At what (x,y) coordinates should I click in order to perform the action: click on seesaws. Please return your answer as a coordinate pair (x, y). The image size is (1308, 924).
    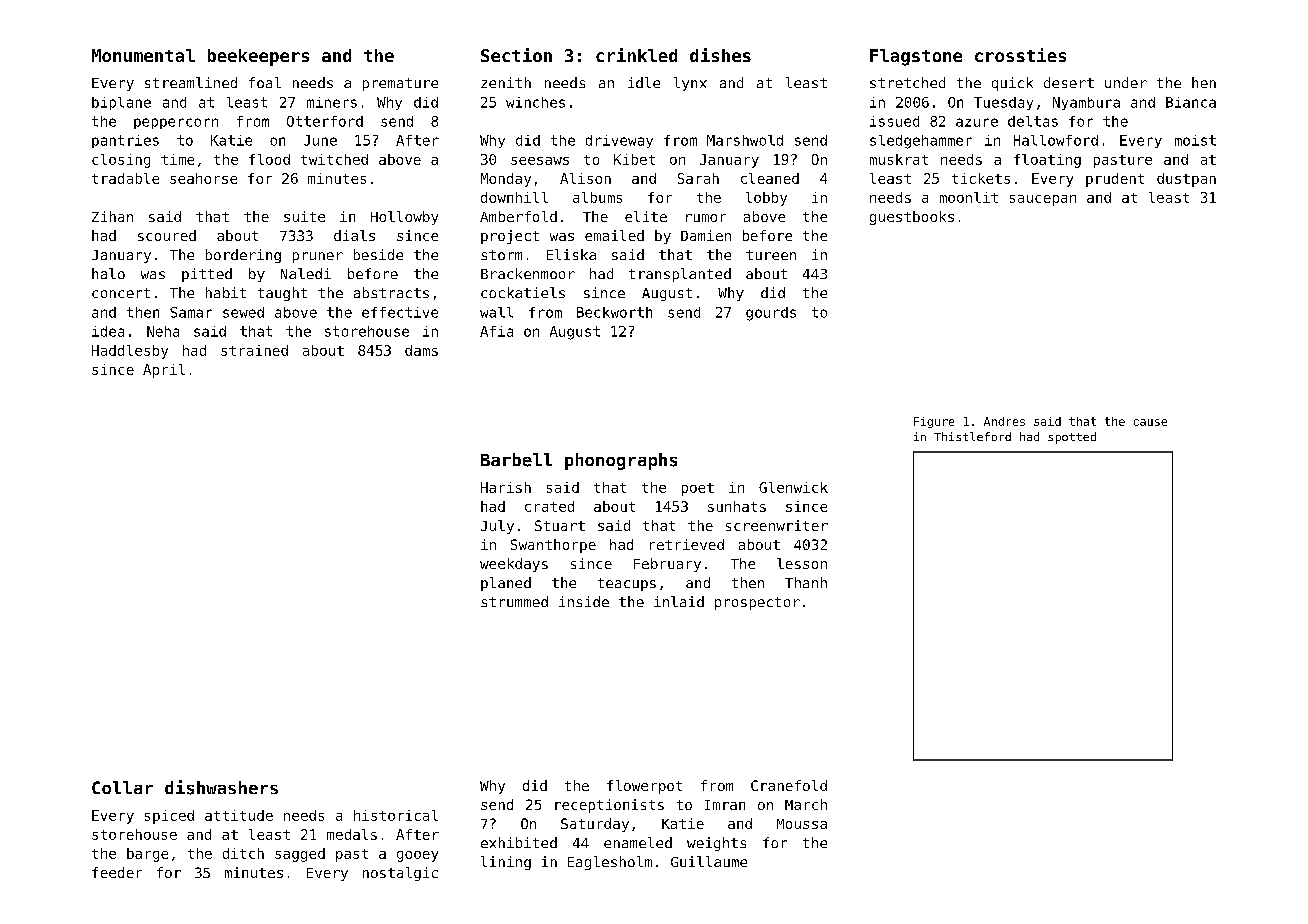
    Looking at the image, I should click on (540, 161).
